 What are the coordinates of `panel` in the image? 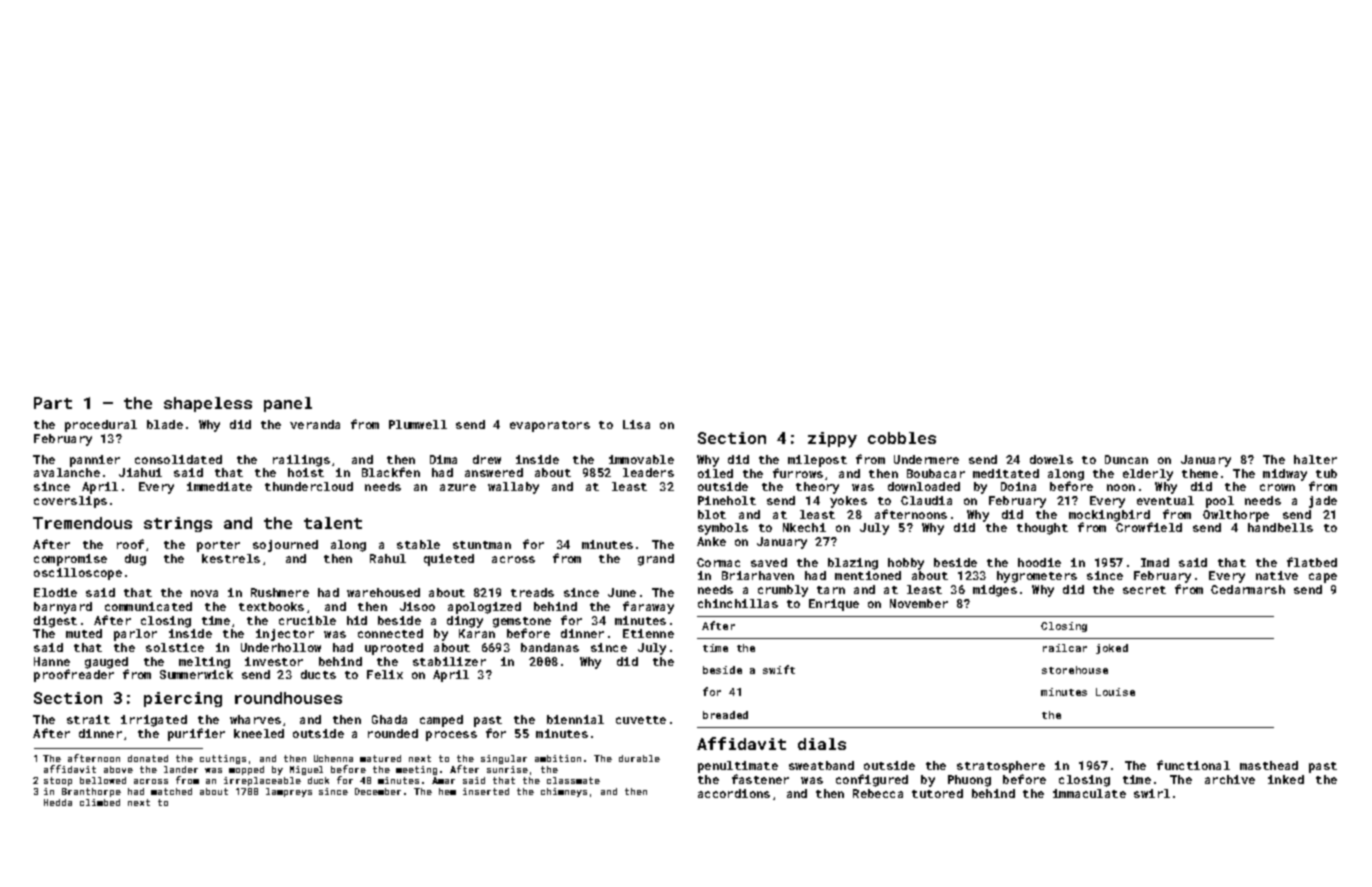 It's located at (288, 404).
